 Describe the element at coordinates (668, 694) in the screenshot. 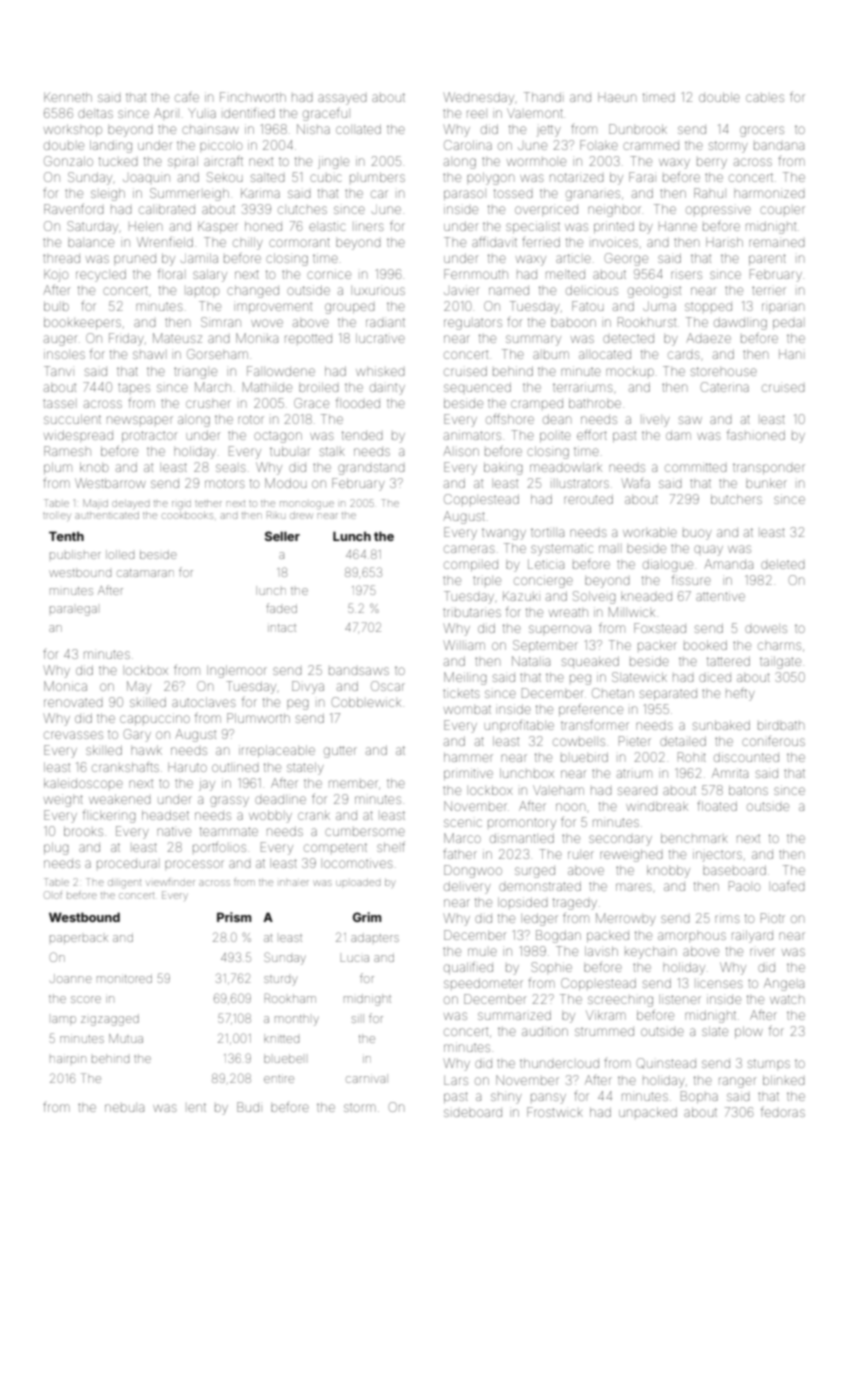

I see `separated` at that location.
